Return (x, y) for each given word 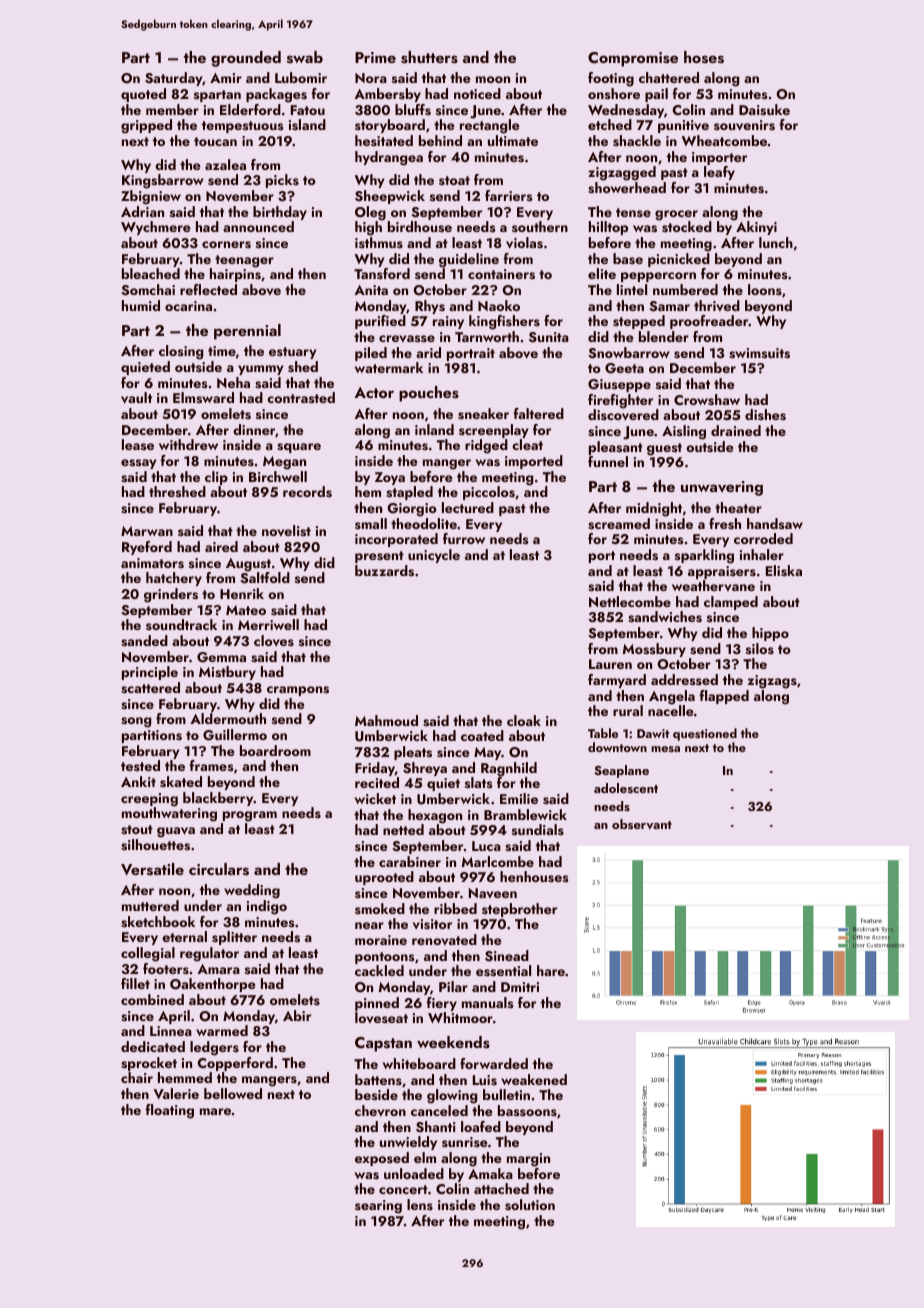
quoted (143, 95)
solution (530, 1205)
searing (378, 1207)
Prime (375, 57)
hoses (704, 57)
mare (215, 1111)
